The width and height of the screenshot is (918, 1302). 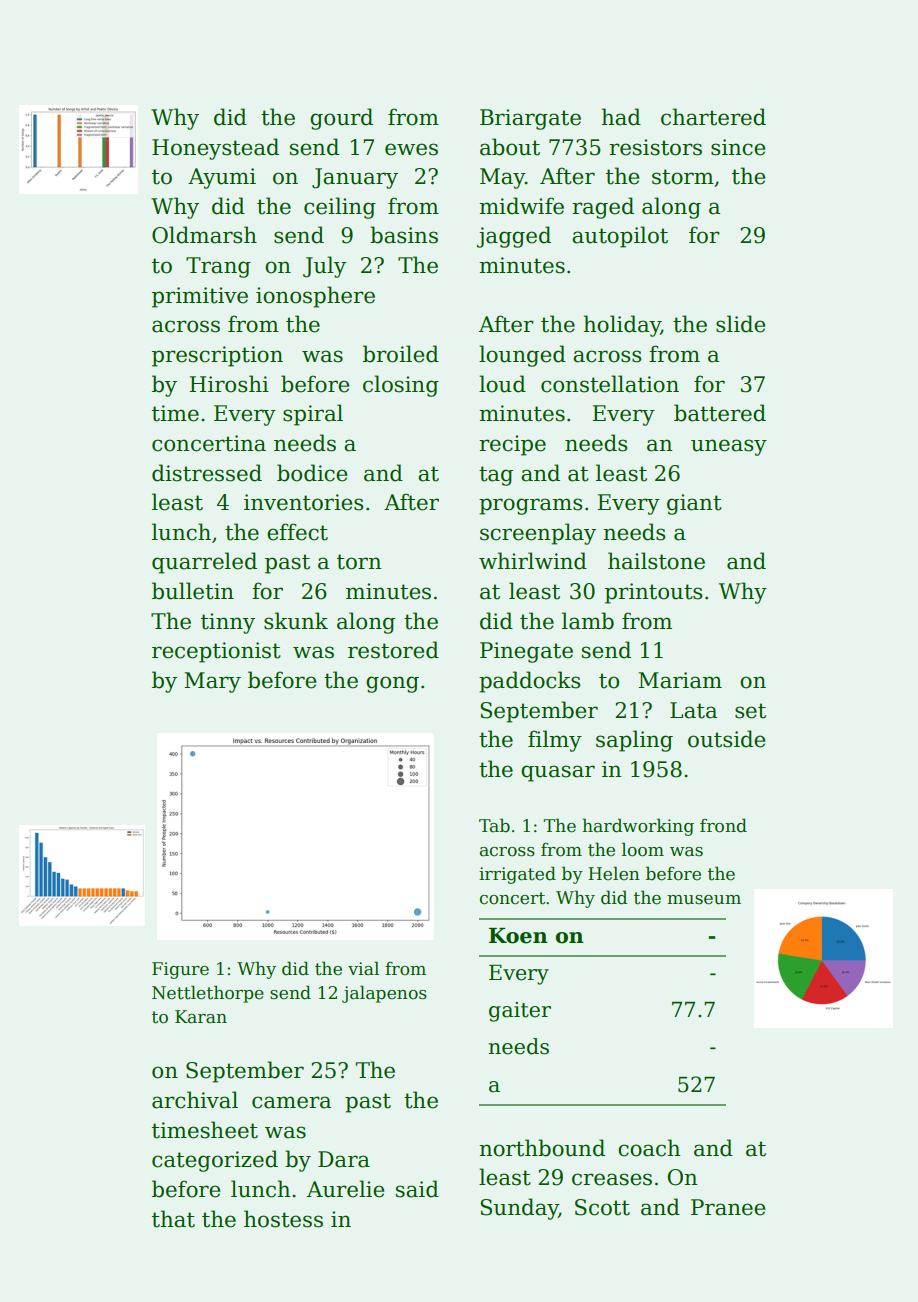 What do you see at coordinates (621, 117) in the screenshot?
I see `had` at bounding box center [621, 117].
